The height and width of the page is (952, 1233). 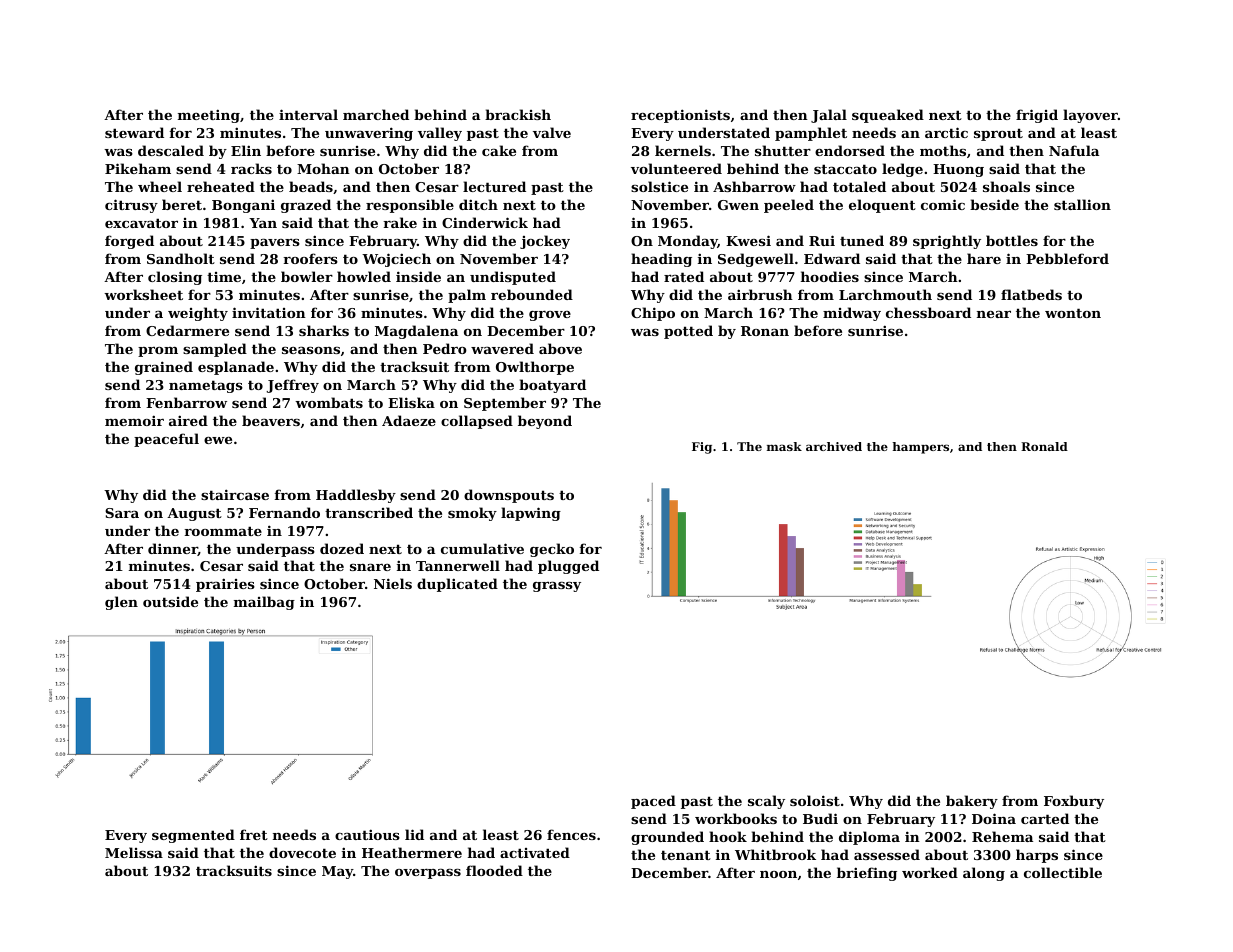 What do you see at coordinates (920, 448) in the page?
I see `hampers` at bounding box center [920, 448].
